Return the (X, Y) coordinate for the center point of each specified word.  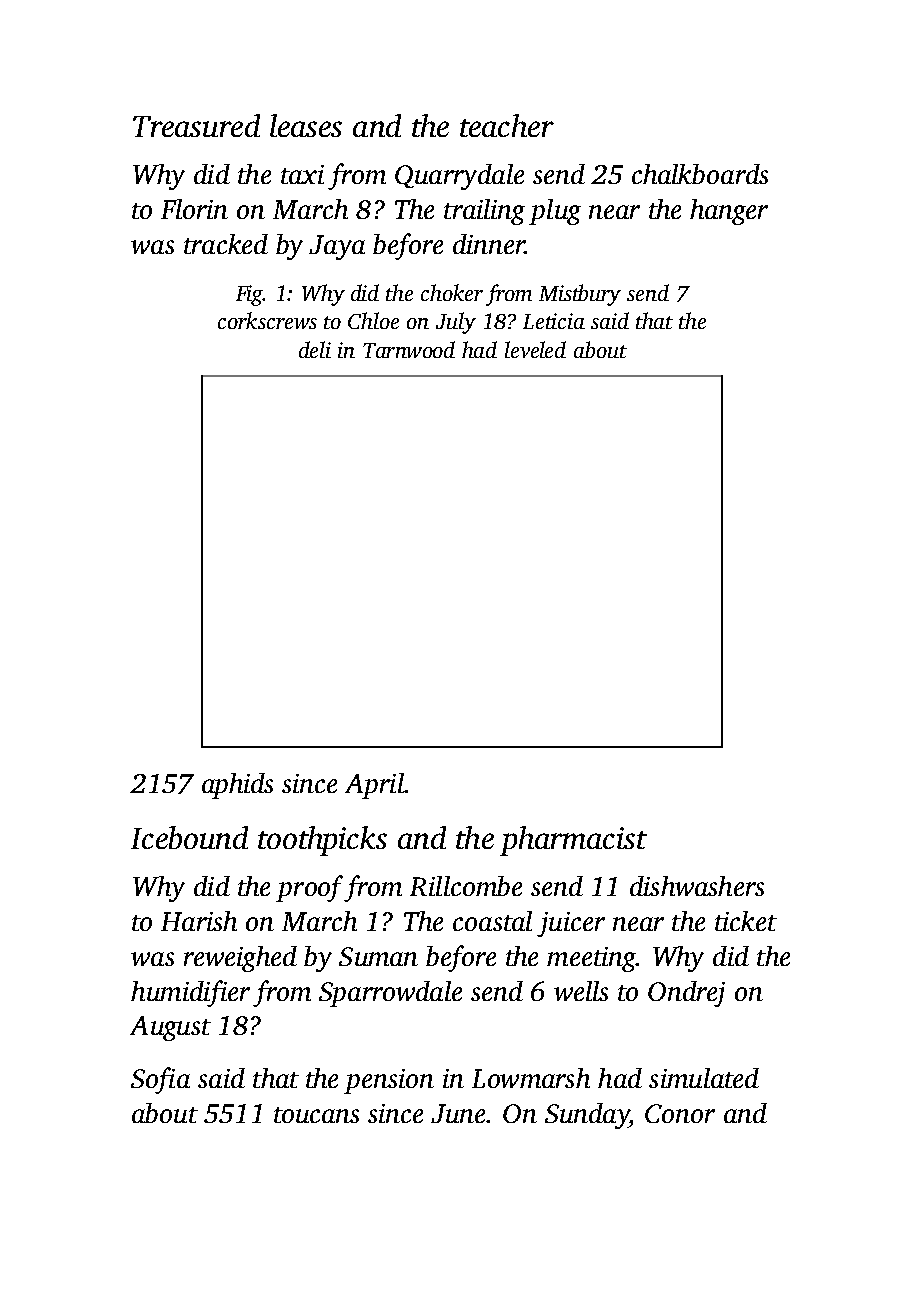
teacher (507, 125)
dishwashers (697, 886)
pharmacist (573, 841)
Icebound (189, 837)
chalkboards (700, 174)
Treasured (196, 125)
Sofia (160, 1080)
